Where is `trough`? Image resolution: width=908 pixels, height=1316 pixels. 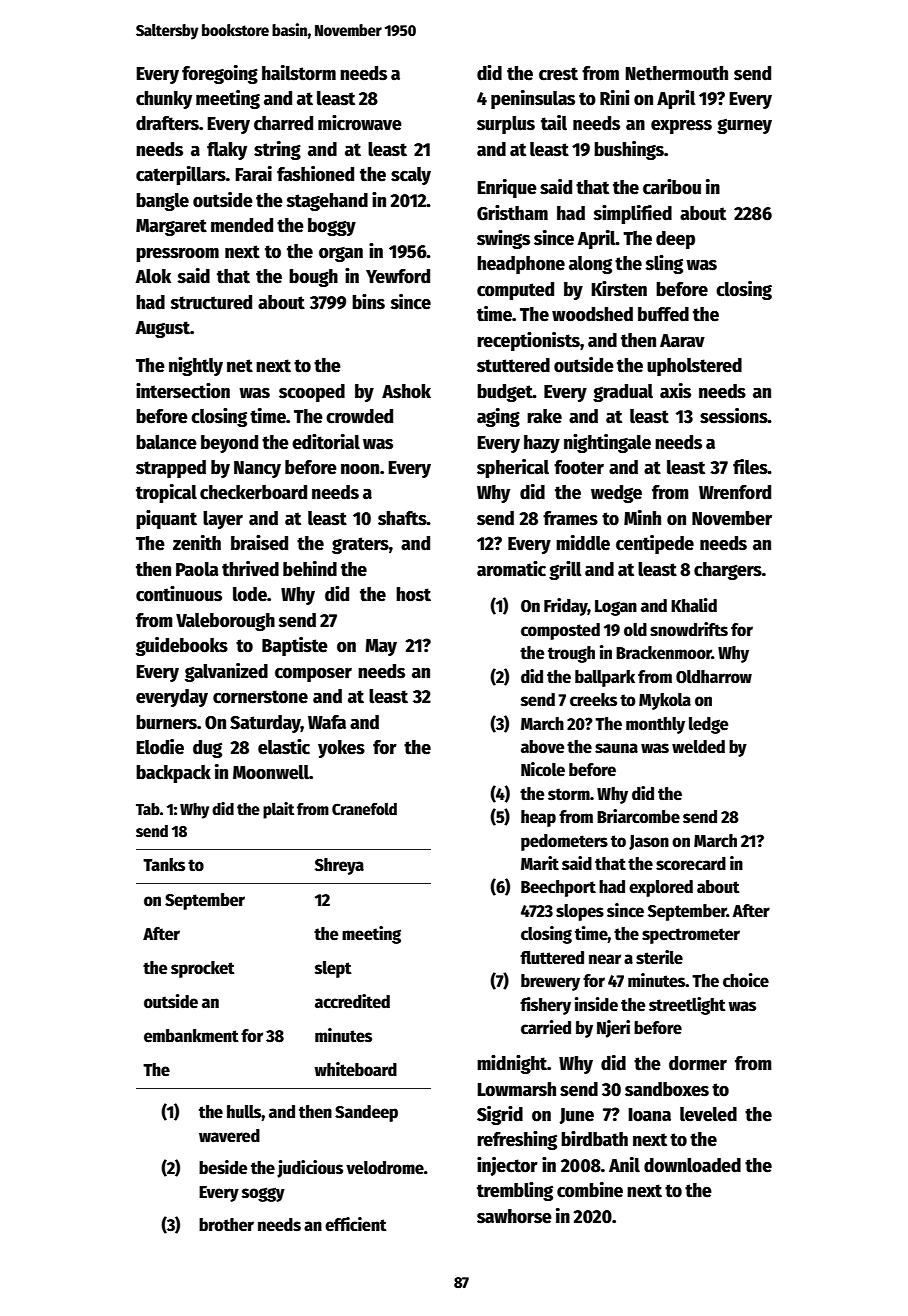
trough is located at coordinates (571, 654).
